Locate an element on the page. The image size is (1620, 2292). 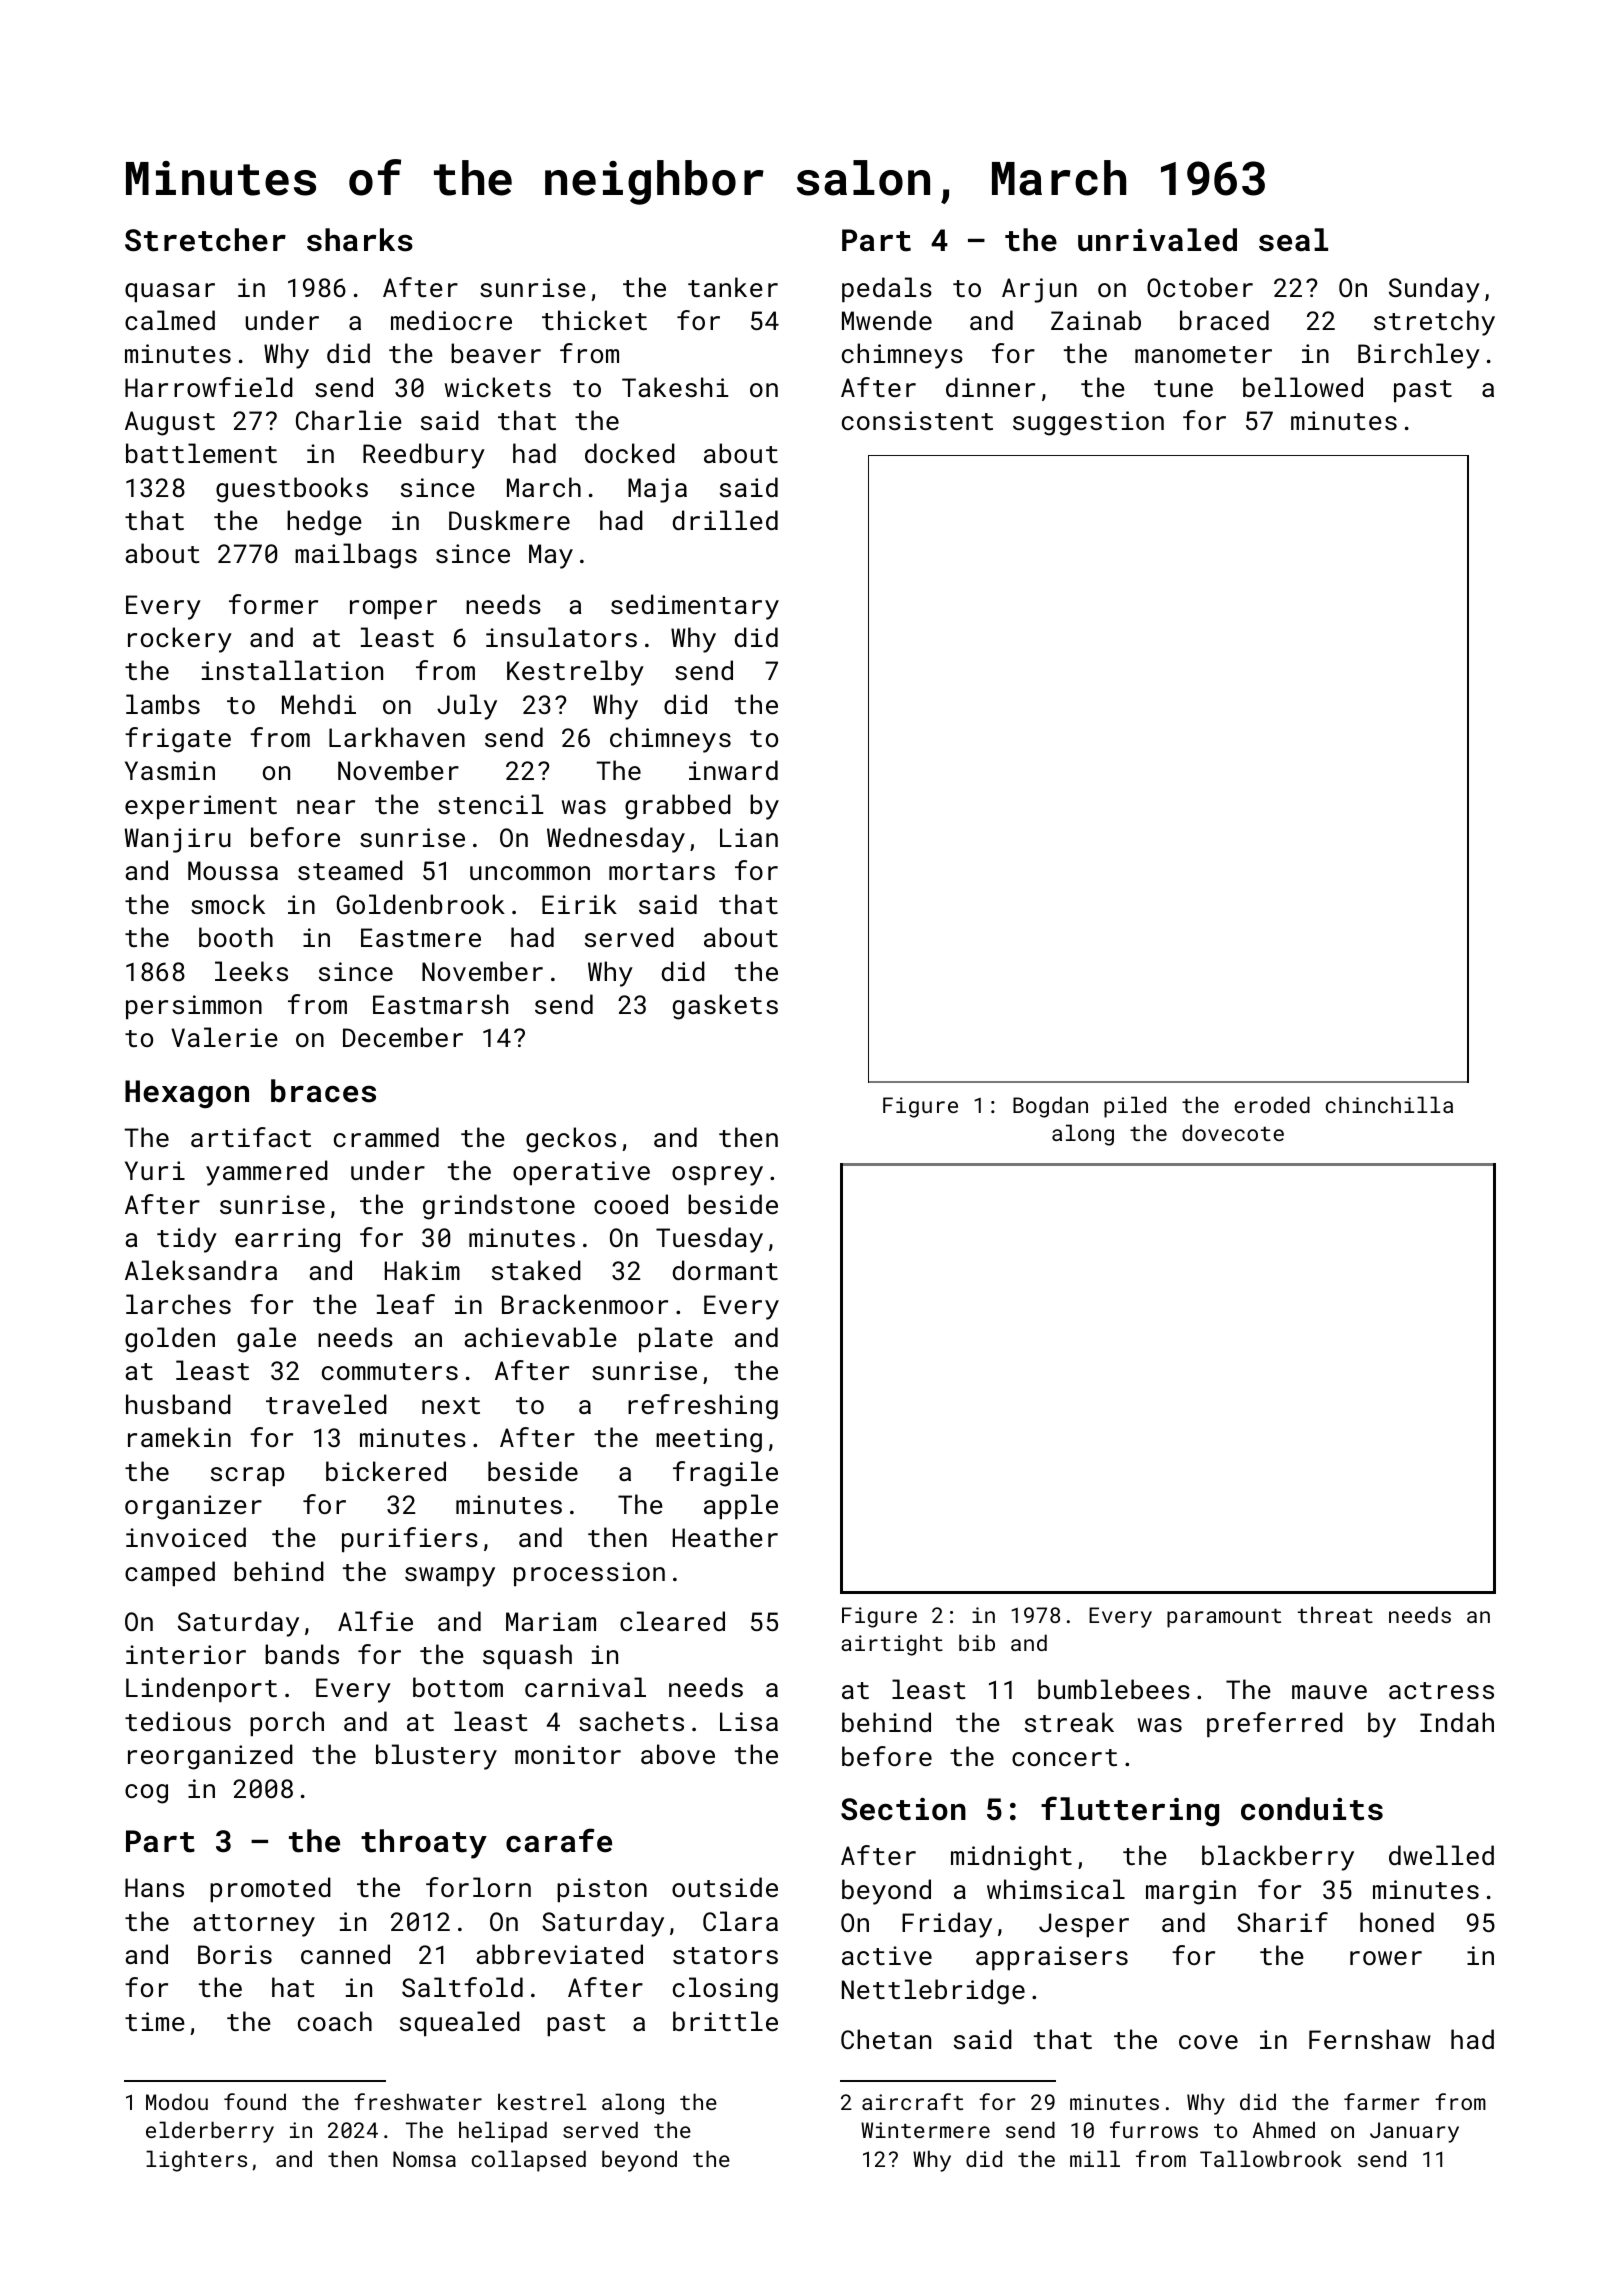
August is located at coordinates (170, 423).
